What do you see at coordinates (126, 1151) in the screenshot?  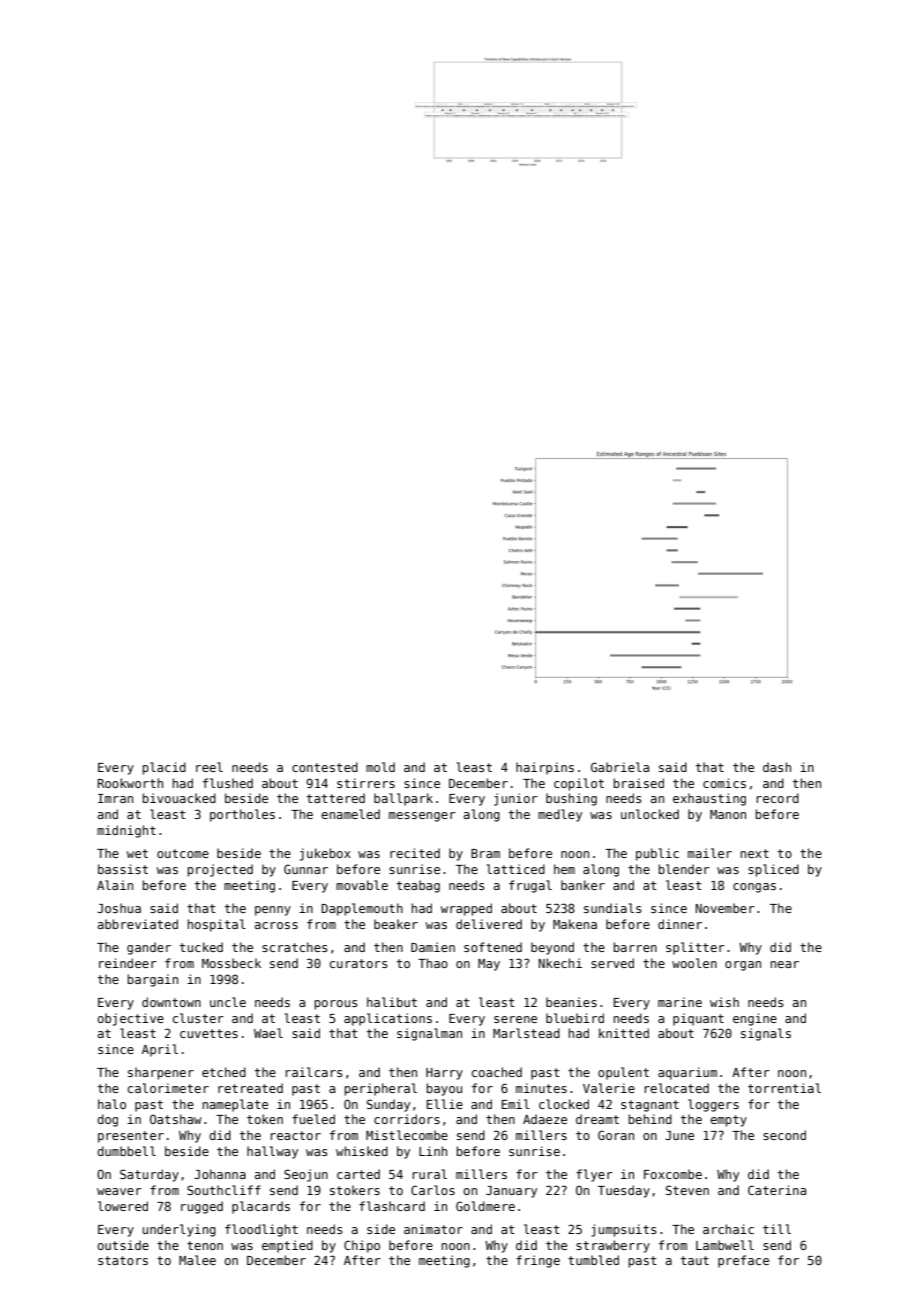 I see `dumbbell` at bounding box center [126, 1151].
